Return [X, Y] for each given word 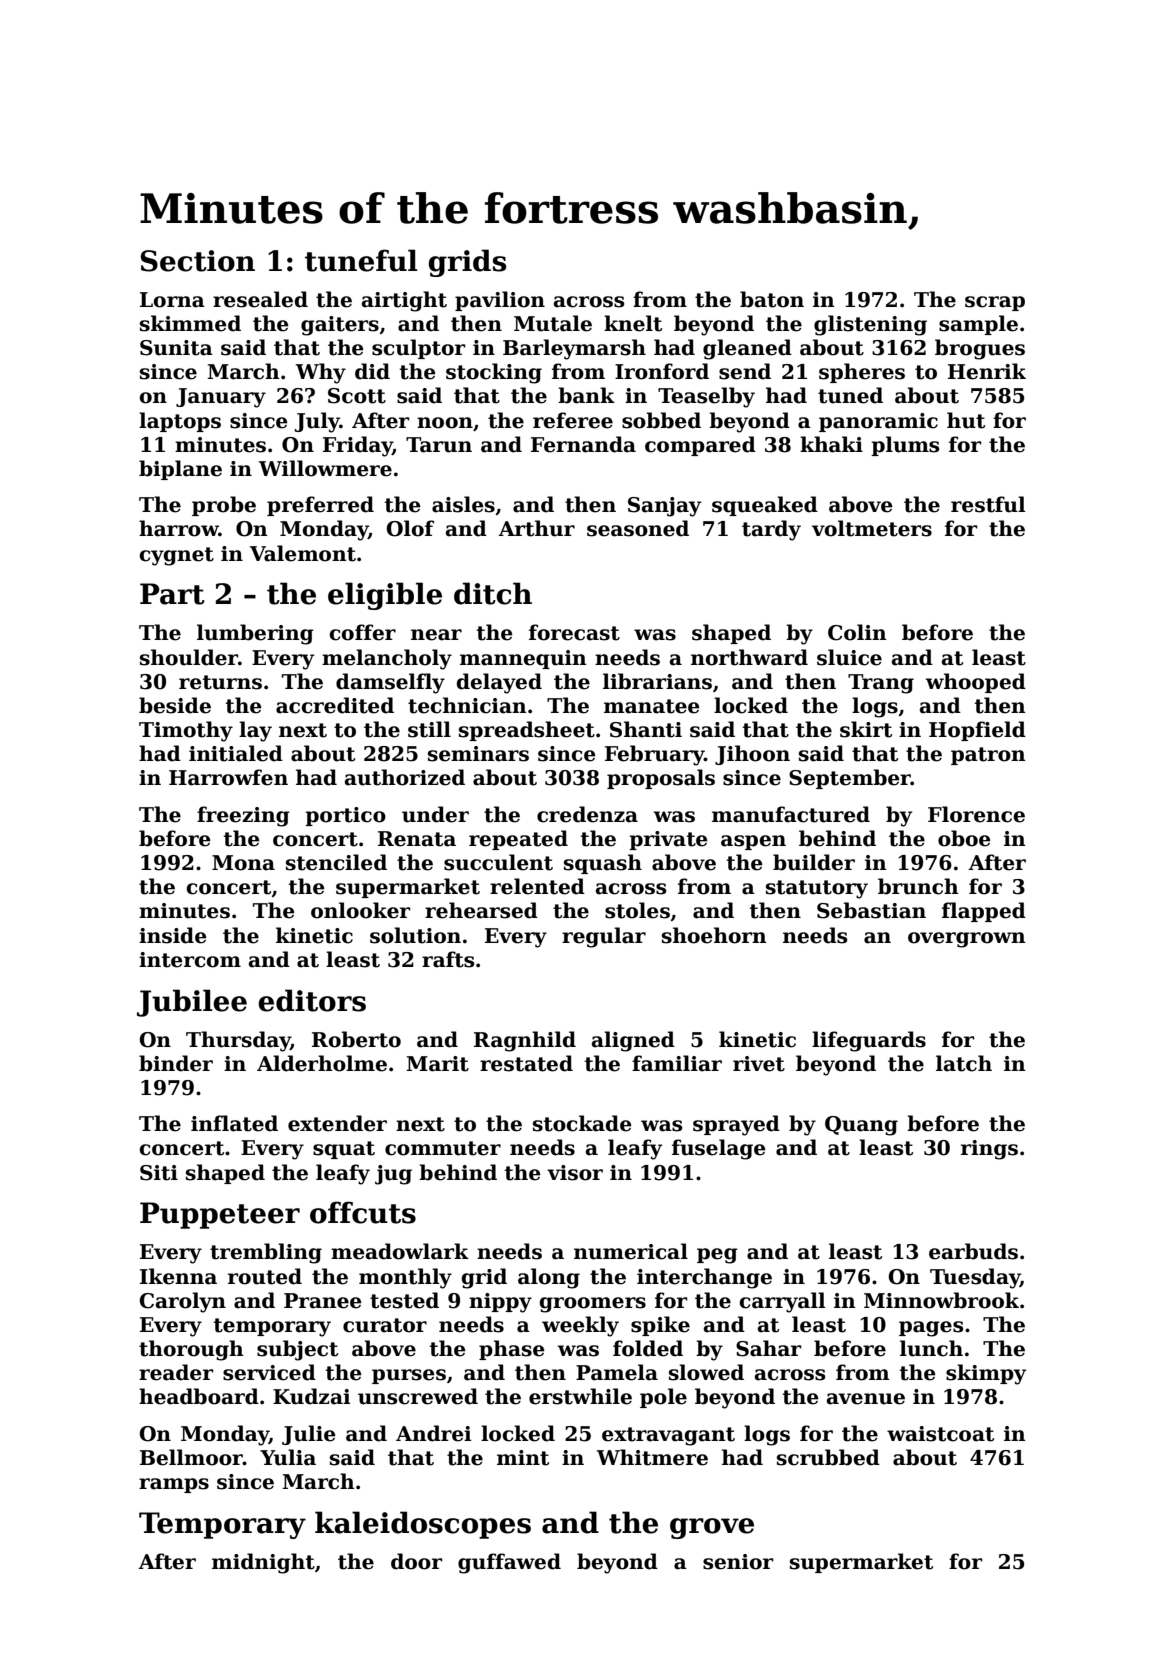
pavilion [500, 301]
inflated [234, 1123]
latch [964, 1063]
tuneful [361, 260]
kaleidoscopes [423, 1525]
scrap [995, 303]
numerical [631, 1251]
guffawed [509, 1563]
